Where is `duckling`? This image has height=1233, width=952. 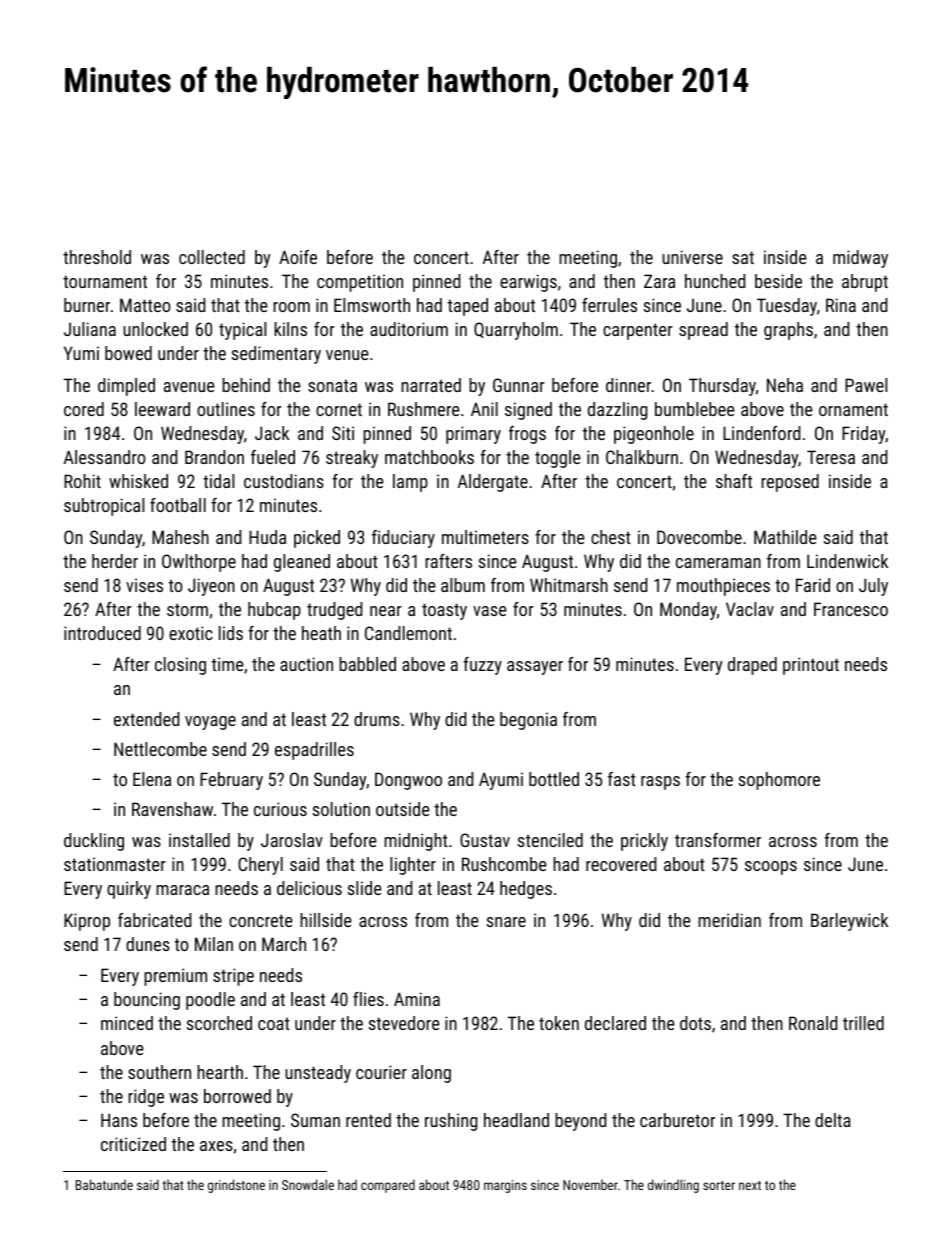 duckling is located at coordinates (94, 842).
